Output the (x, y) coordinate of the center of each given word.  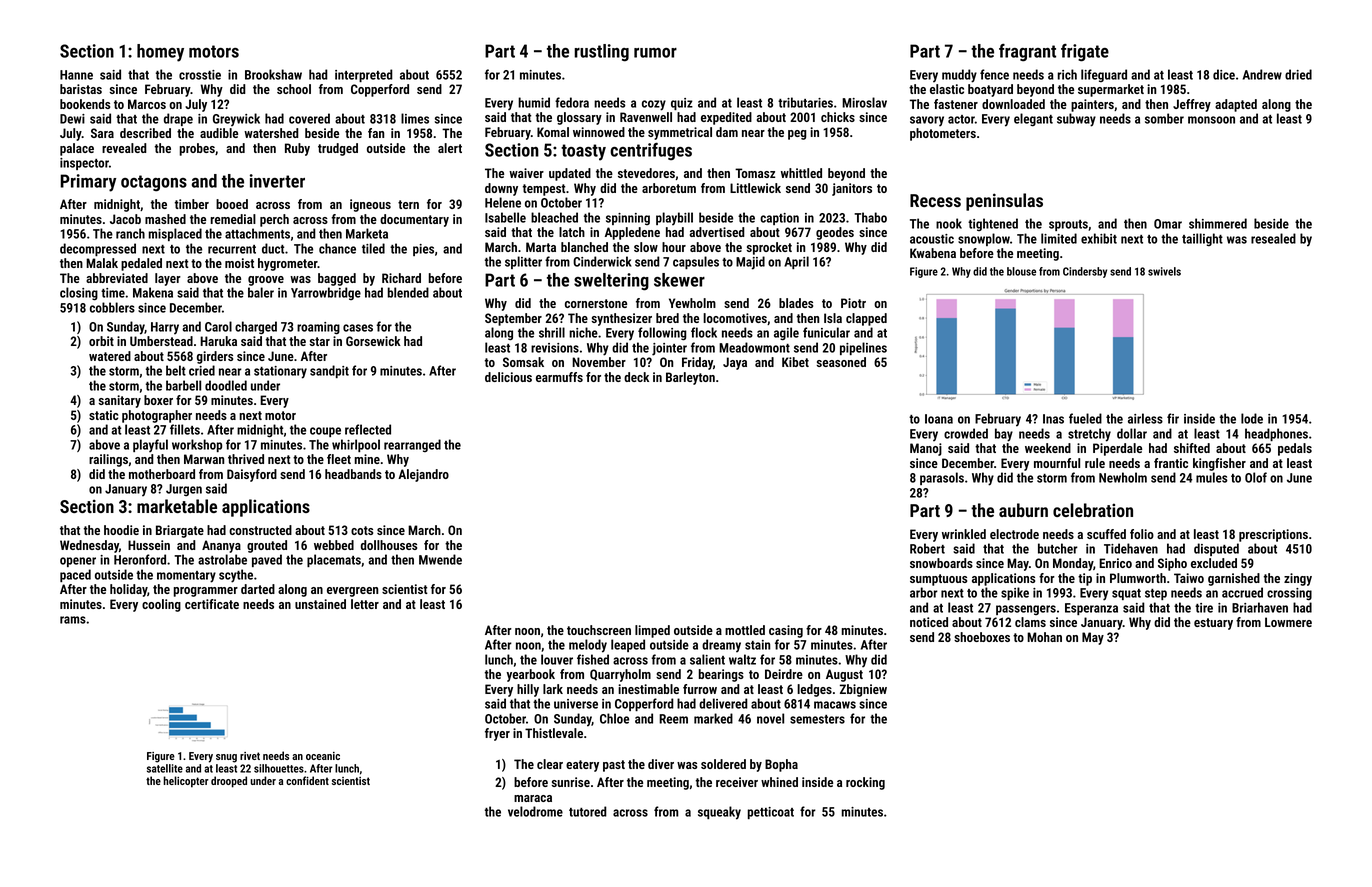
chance (337, 248)
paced (75, 575)
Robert (927, 548)
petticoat (770, 813)
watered (110, 356)
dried (1298, 74)
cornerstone (596, 303)
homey (160, 53)
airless (1145, 418)
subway (1076, 120)
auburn (1023, 510)
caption (779, 219)
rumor (655, 53)
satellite (165, 768)
